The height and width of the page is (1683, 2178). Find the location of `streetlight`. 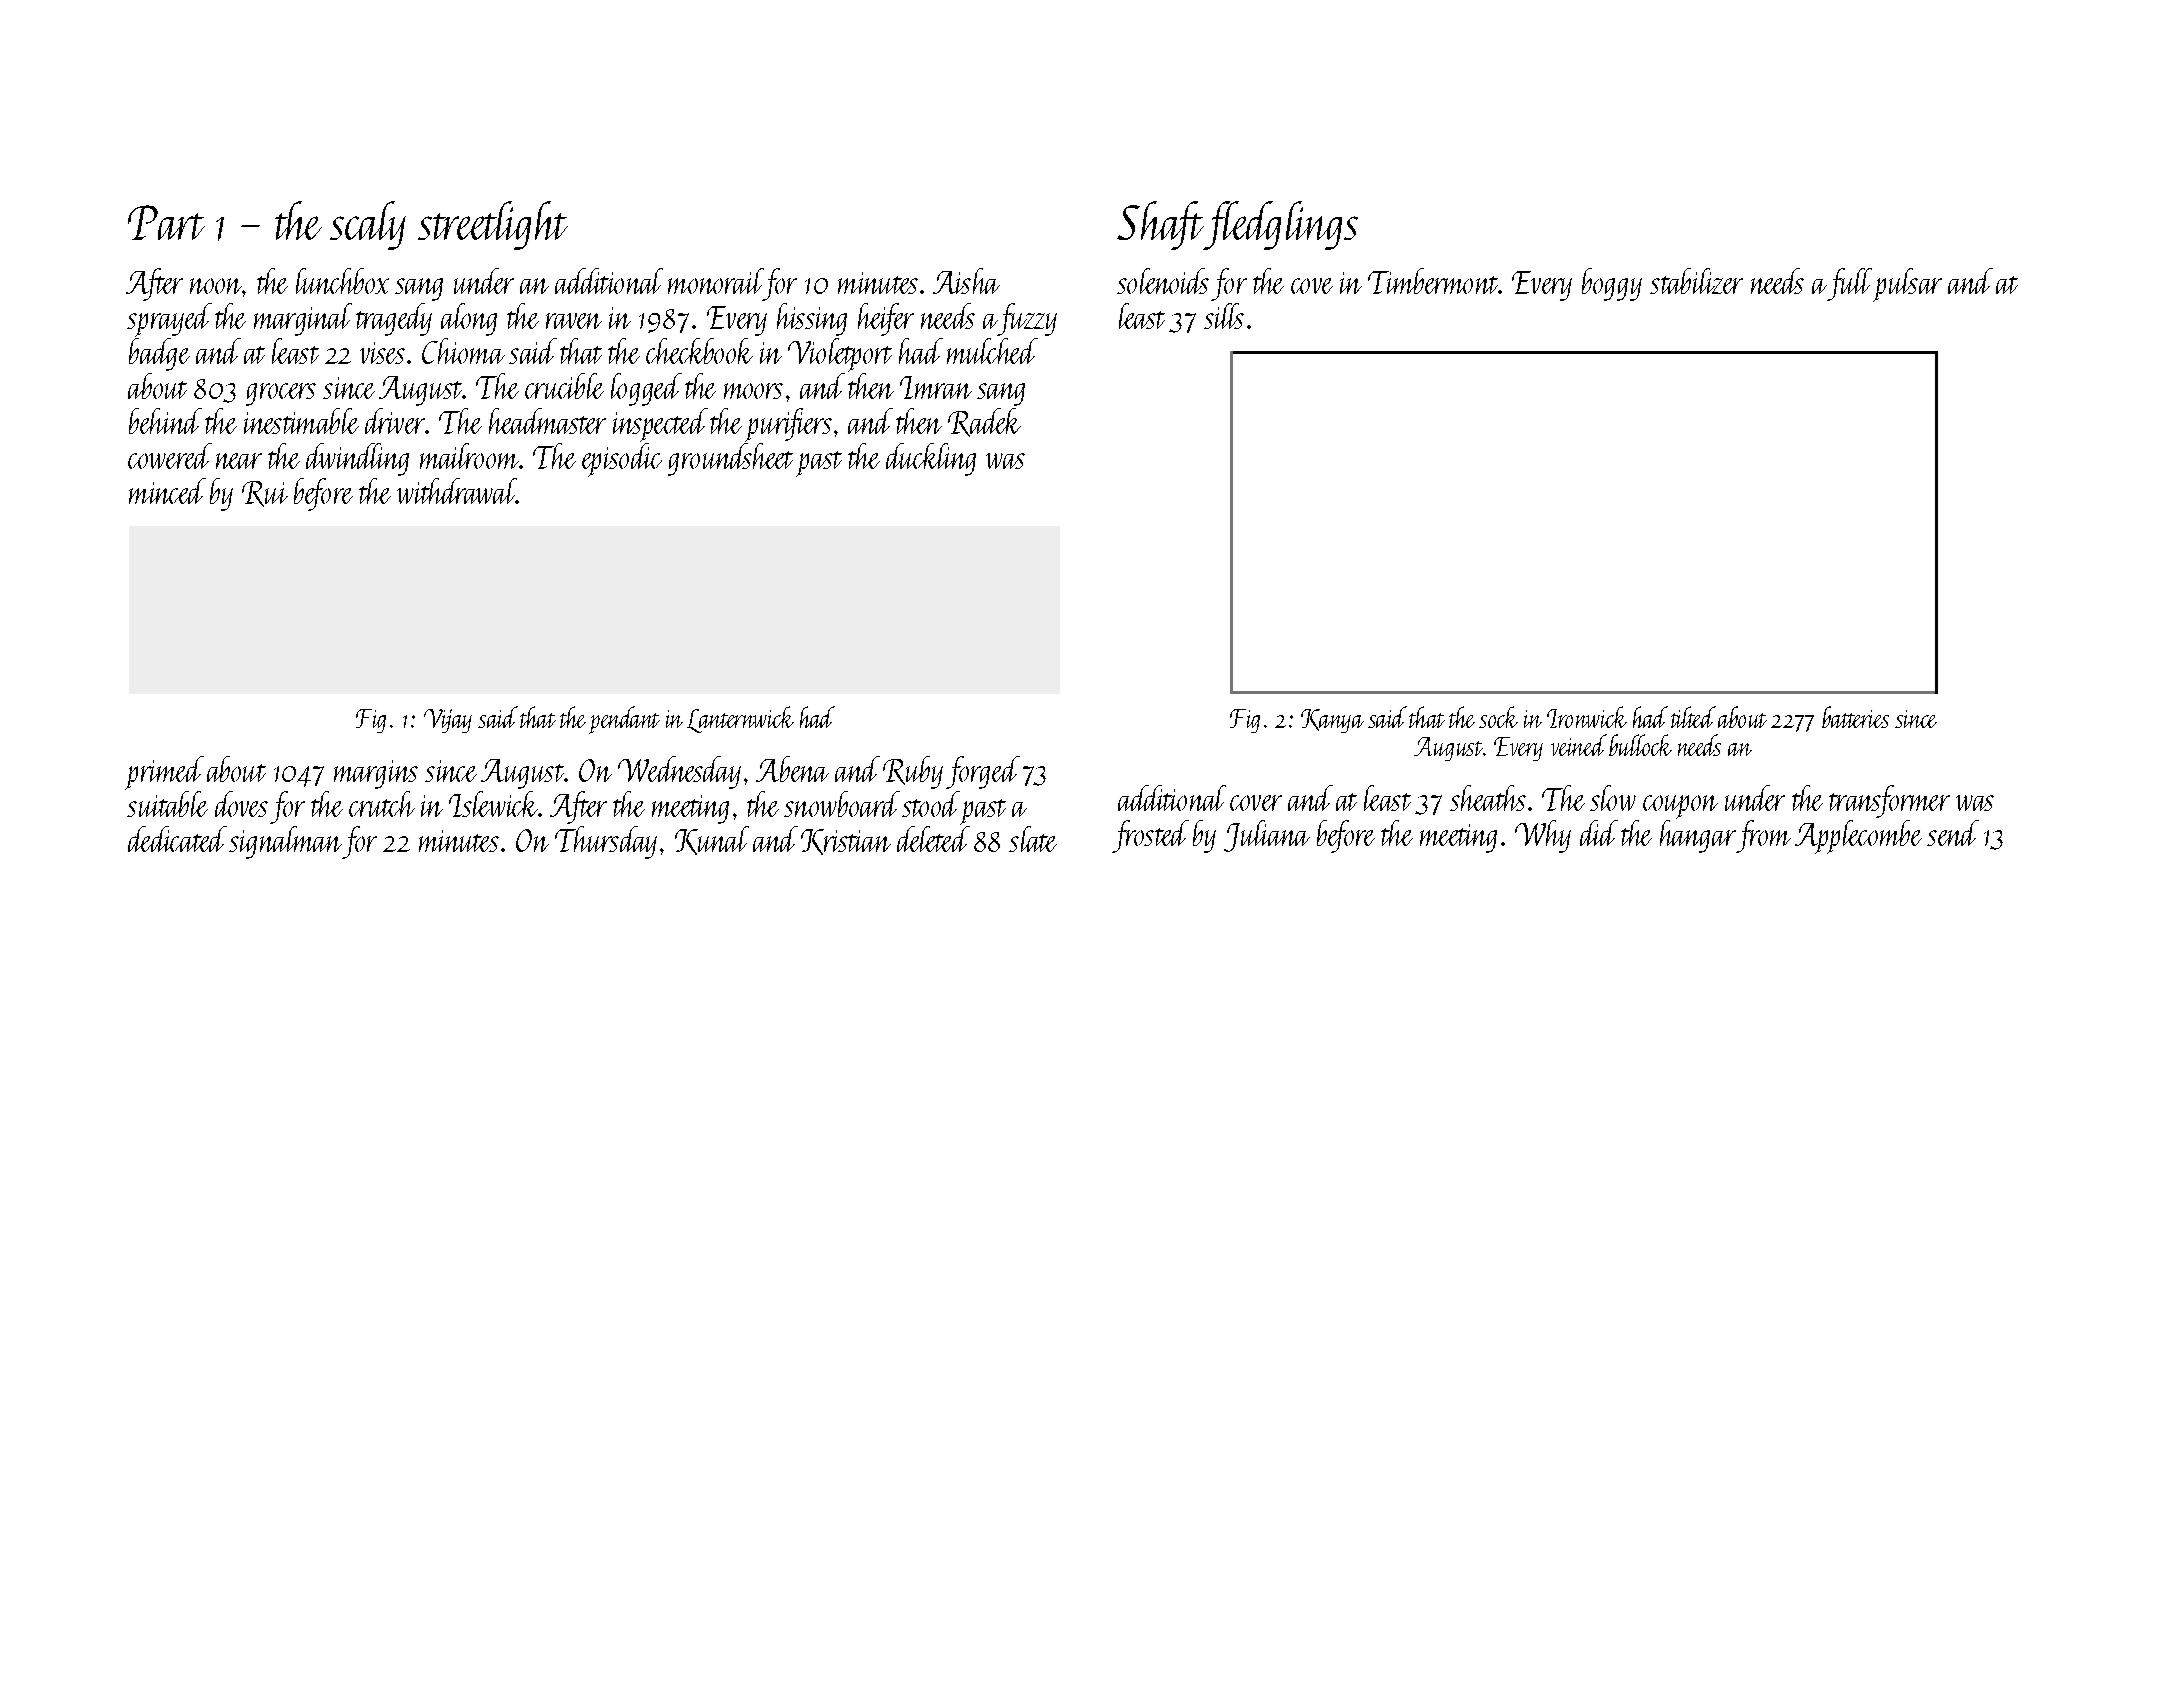

streetlight is located at coordinates (493, 225).
